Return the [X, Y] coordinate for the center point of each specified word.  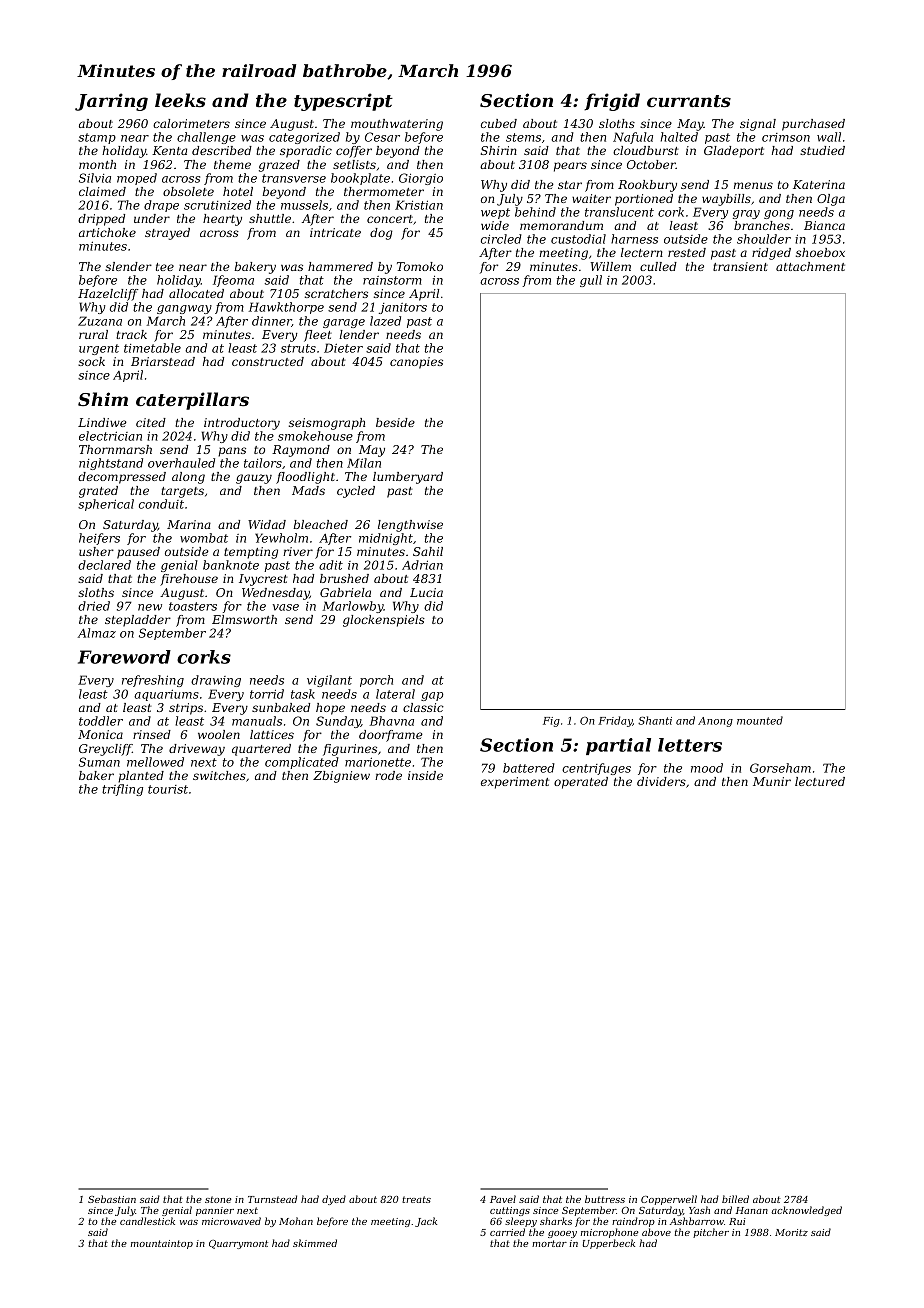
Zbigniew [341, 777]
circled [501, 239]
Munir [772, 781]
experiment [515, 783]
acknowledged [806, 1211]
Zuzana [100, 321]
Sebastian [112, 1199]
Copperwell [669, 1200]
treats [416, 1199]
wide [495, 225]
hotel [238, 191]
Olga [831, 200]
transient [740, 266]
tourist [168, 789]
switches [219, 775]
